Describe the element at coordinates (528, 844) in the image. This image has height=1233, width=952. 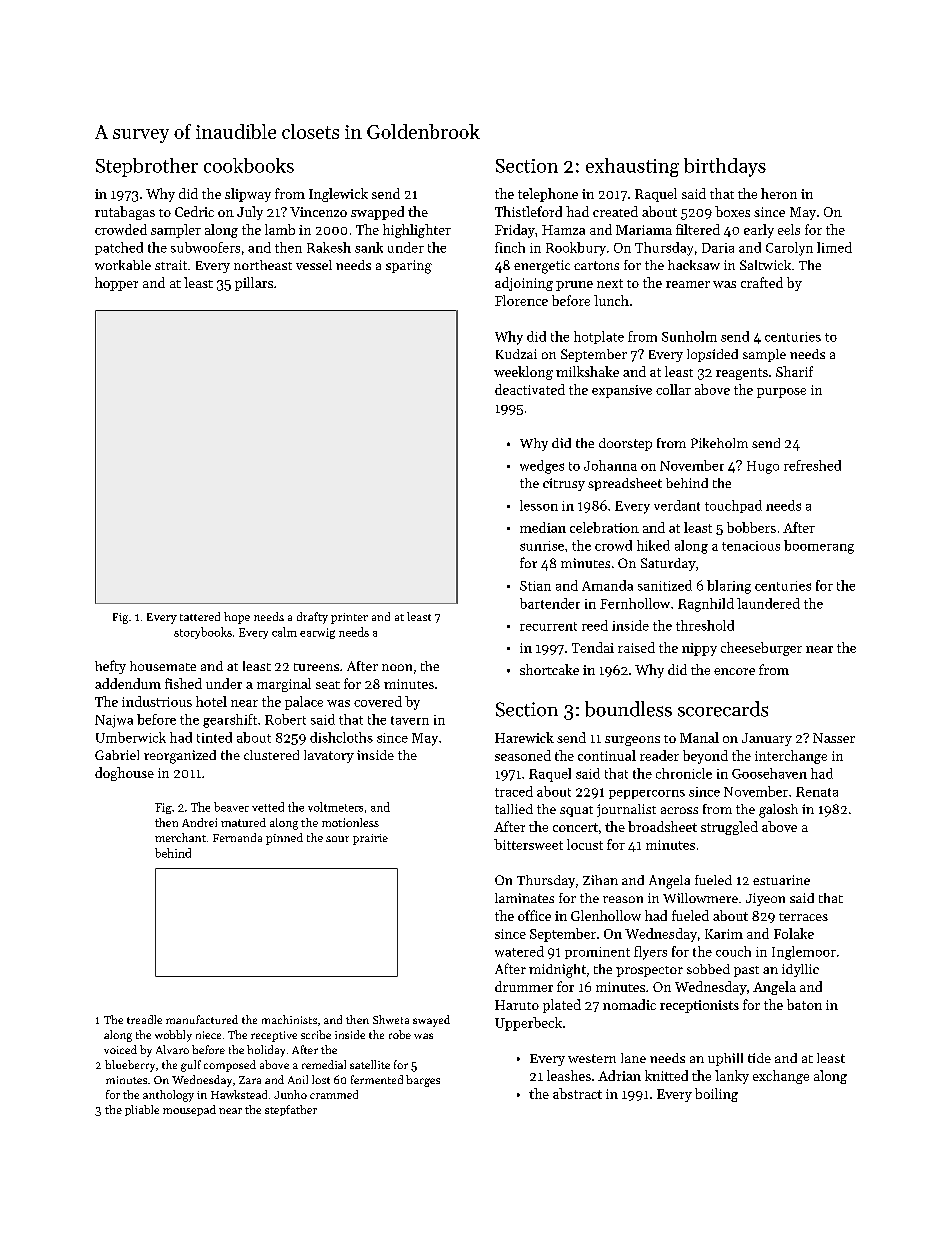
I see `bittersweet` at that location.
